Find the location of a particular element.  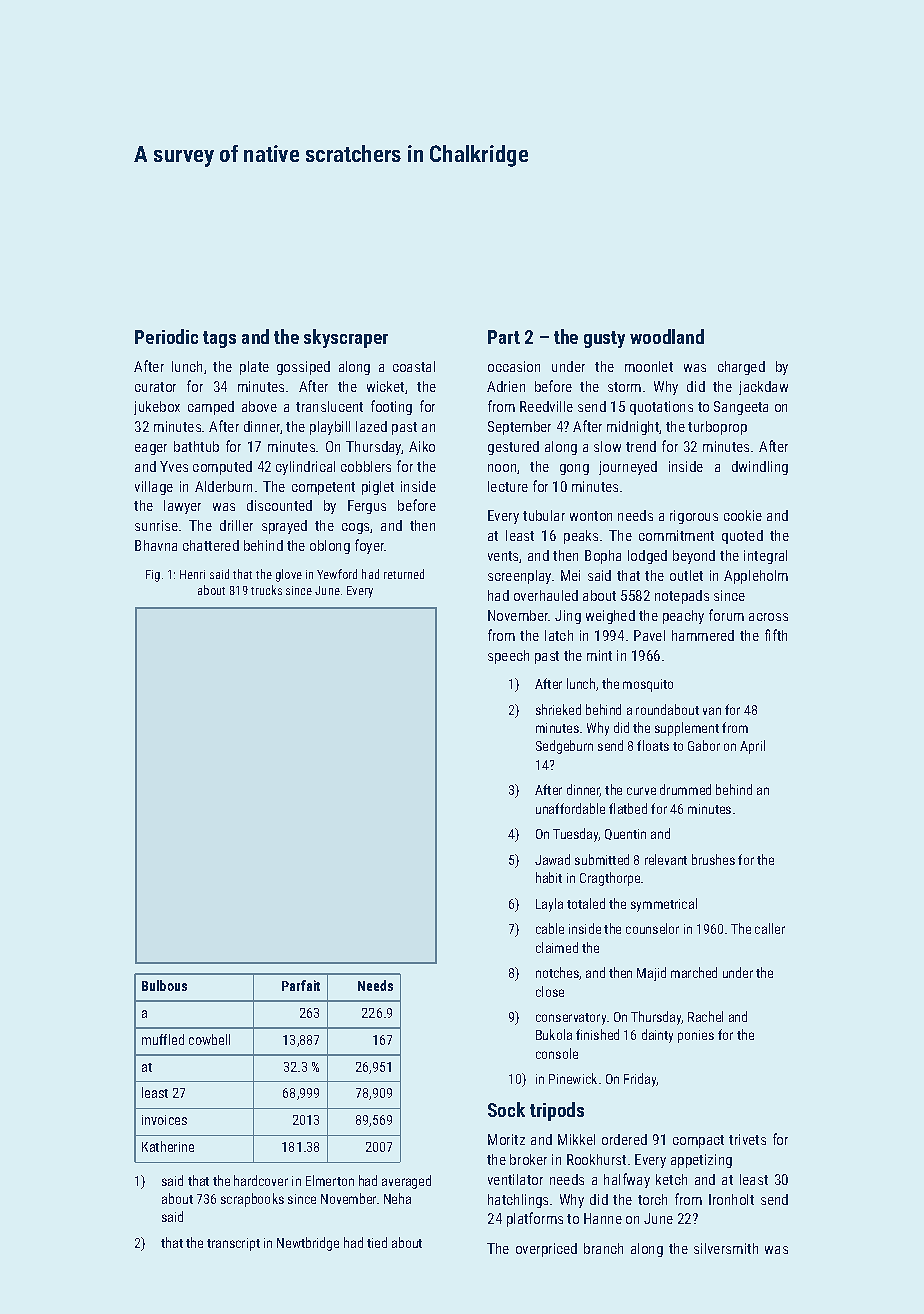

cowbell is located at coordinates (209, 1039).
